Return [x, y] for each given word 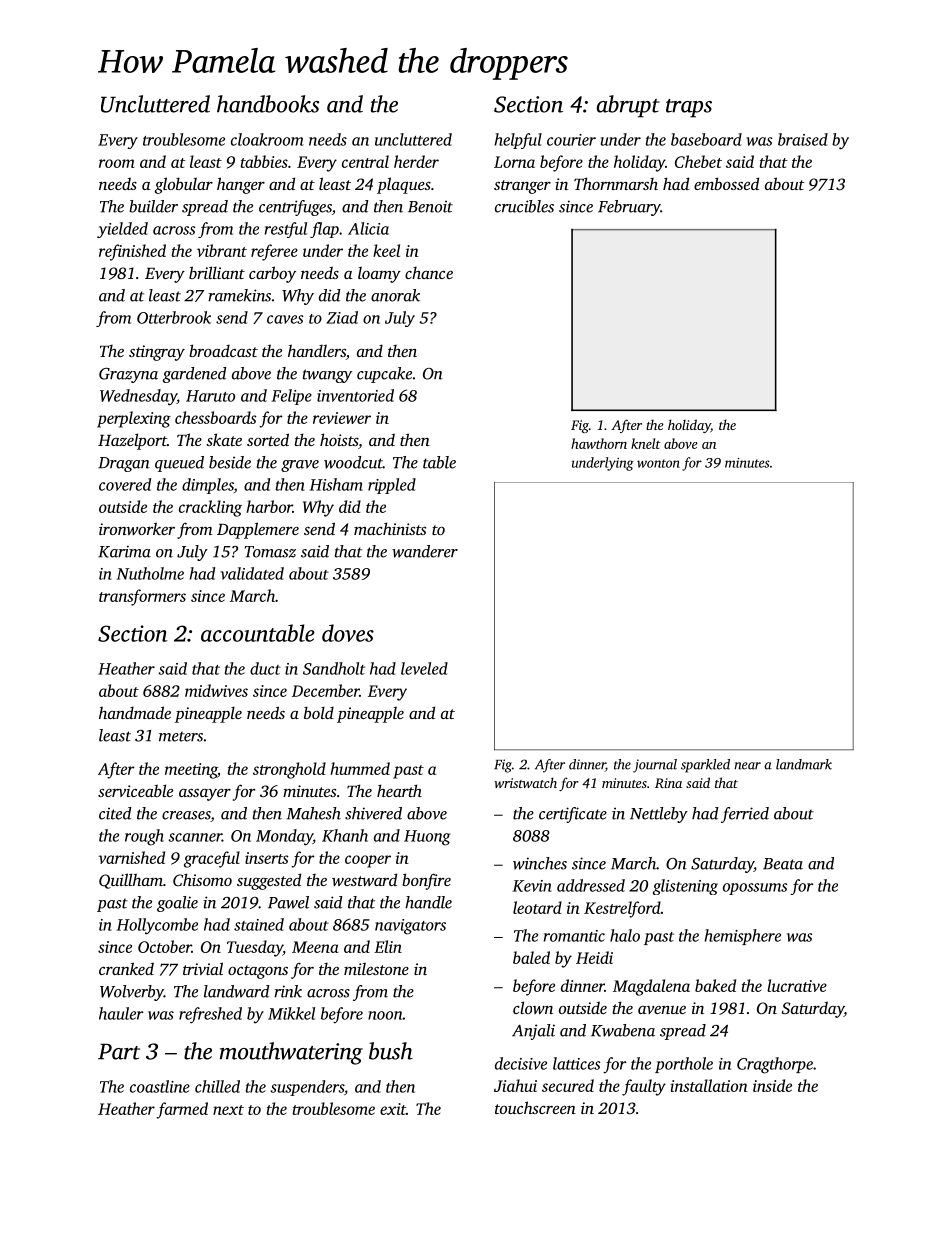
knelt [646, 443]
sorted [268, 439]
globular [184, 185]
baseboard [706, 139]
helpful [518, 141]
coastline [160, 1086]
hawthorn [599, 443]
